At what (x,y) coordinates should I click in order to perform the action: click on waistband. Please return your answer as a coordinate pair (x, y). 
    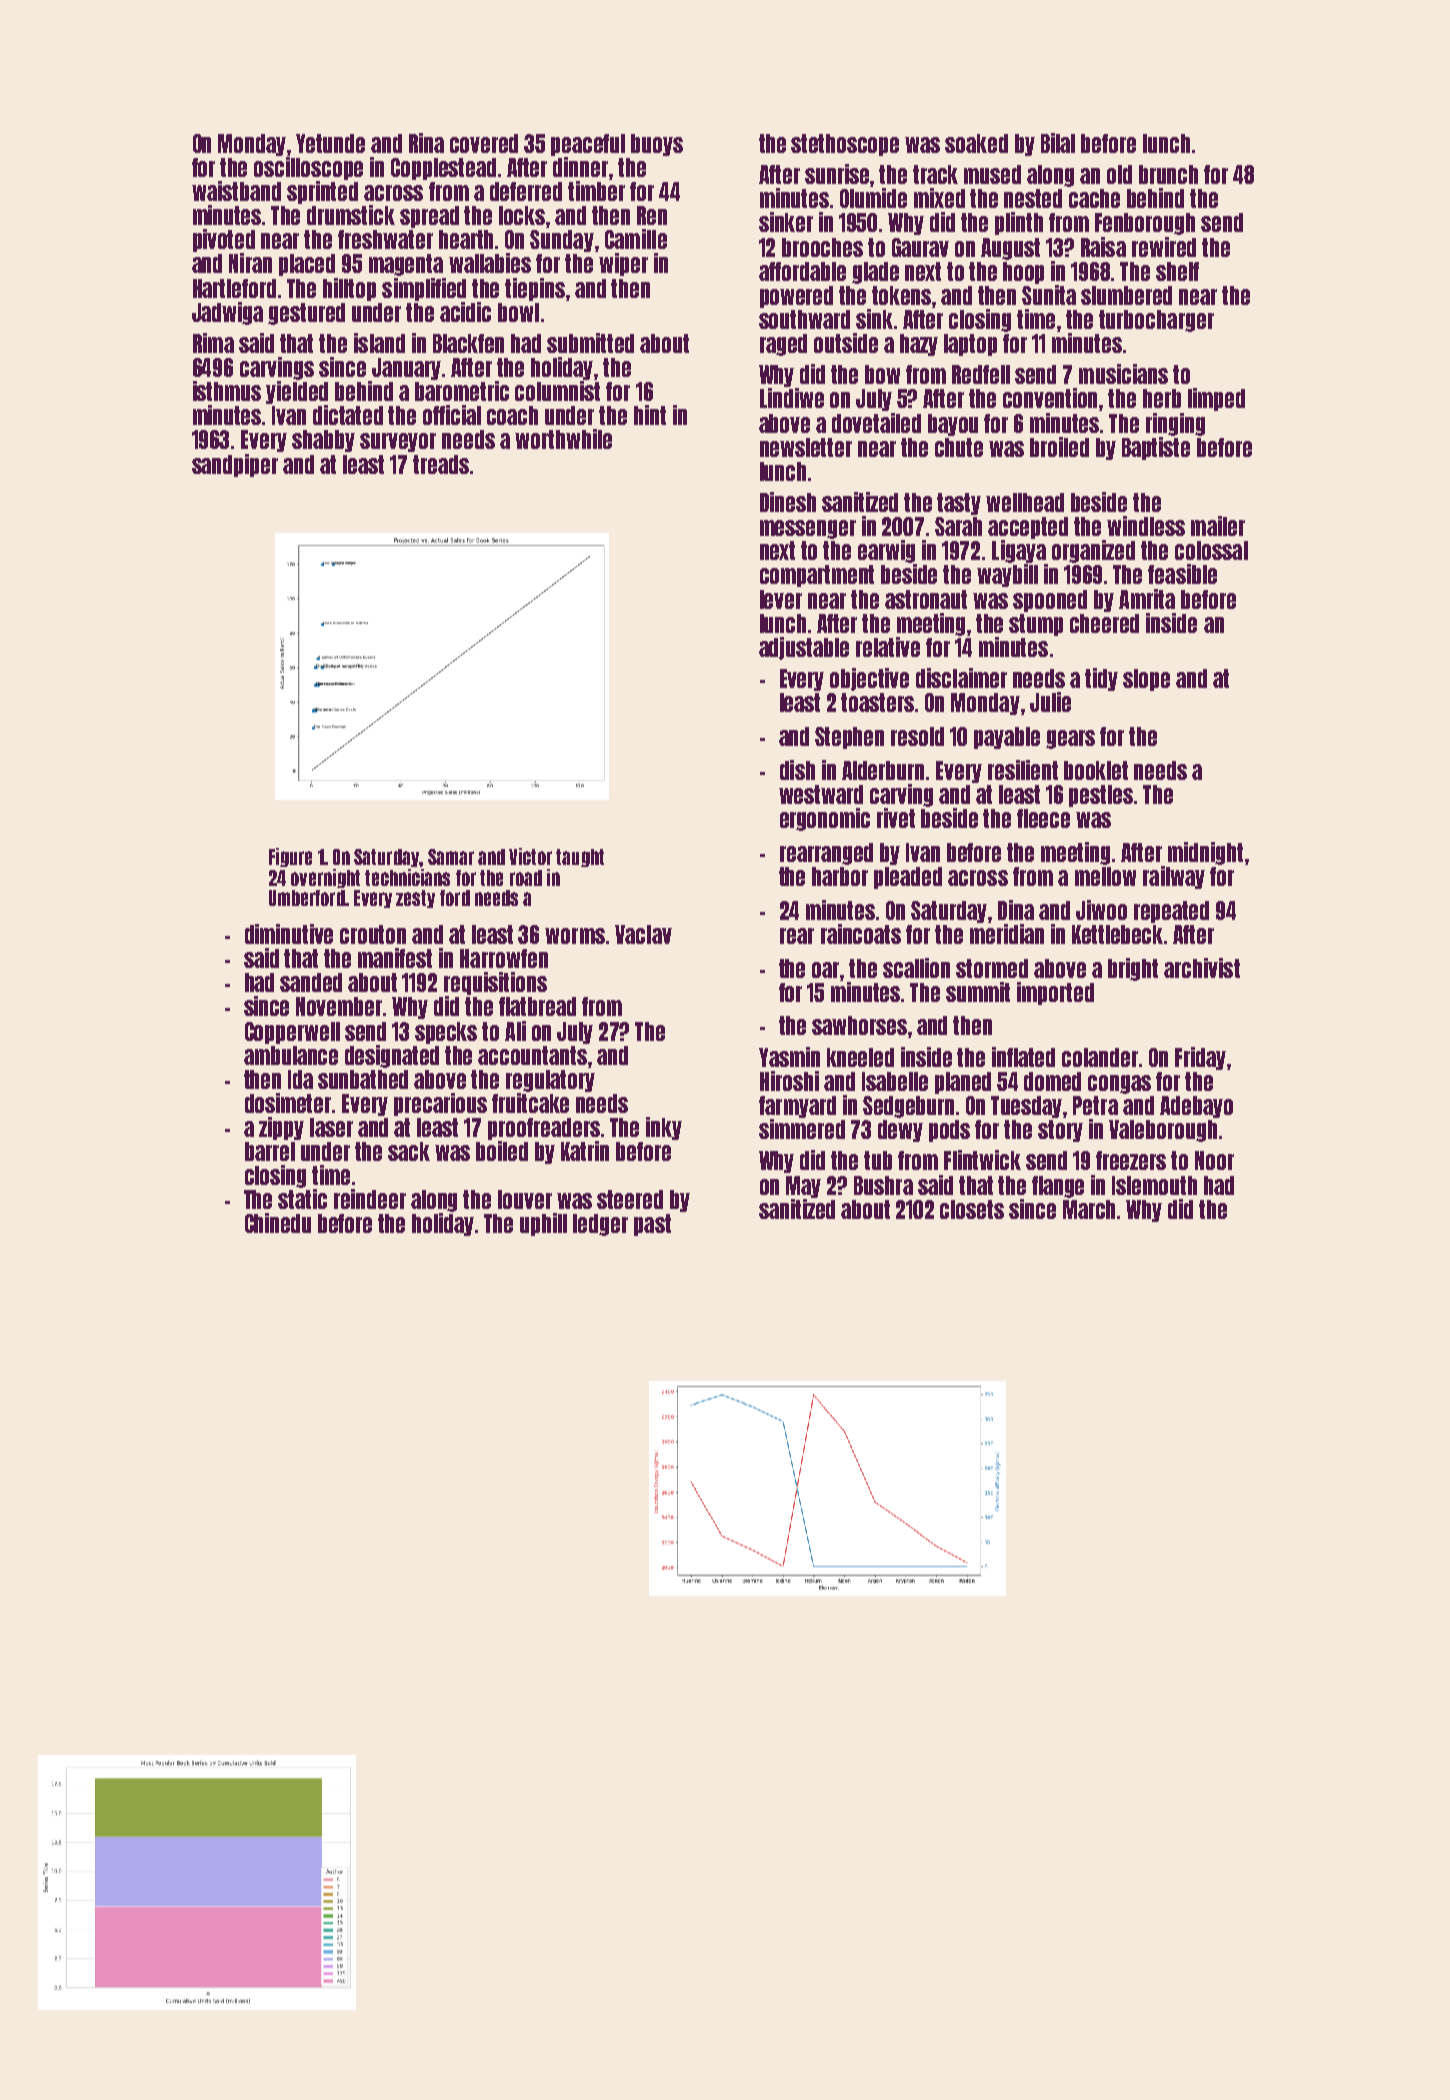
    Looking at the image, I should click on (236, 191).
